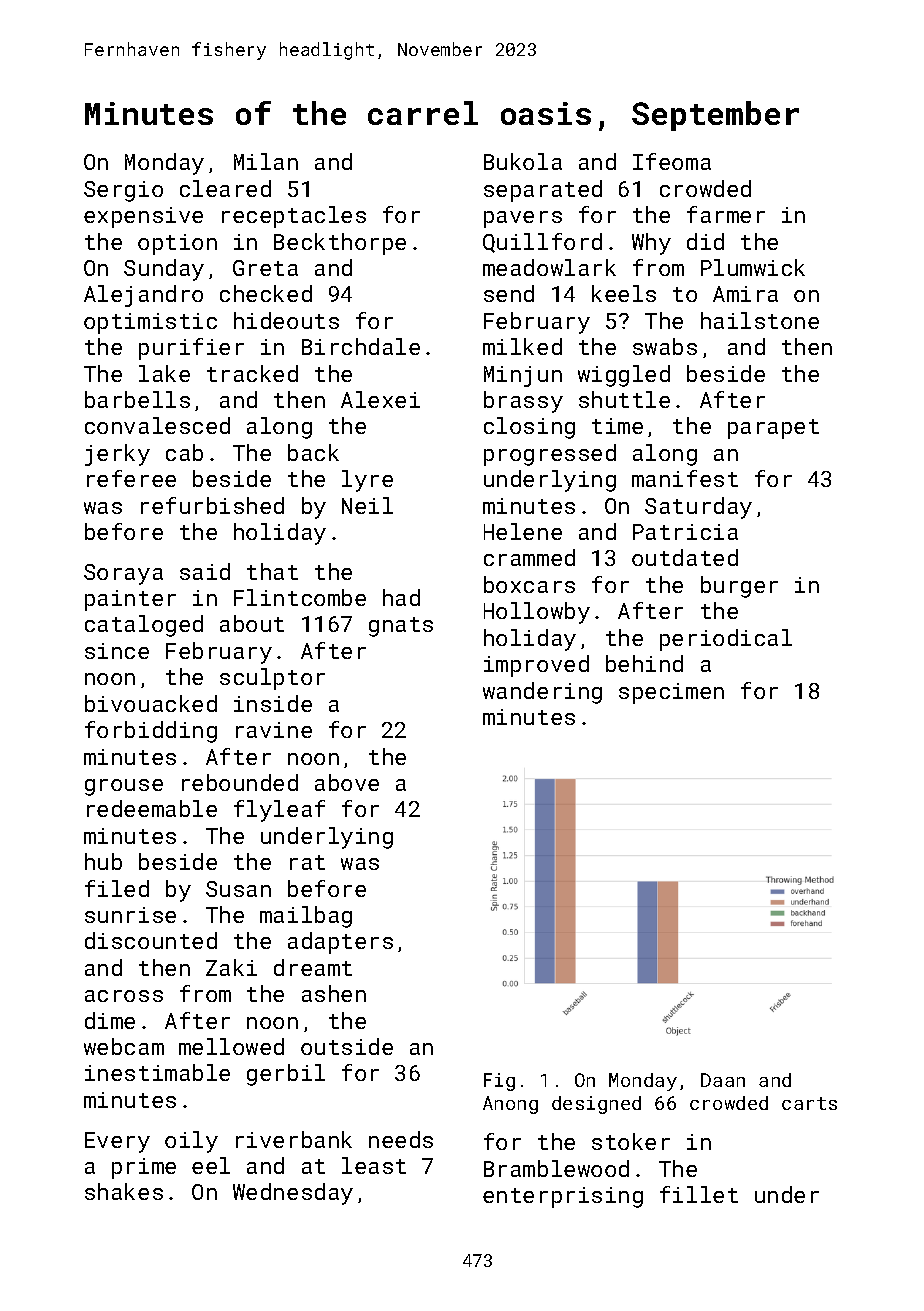 Image resolution: width=924 pixels, height=1311 pixels. I want to click on Patricia, so click(685, 532).
